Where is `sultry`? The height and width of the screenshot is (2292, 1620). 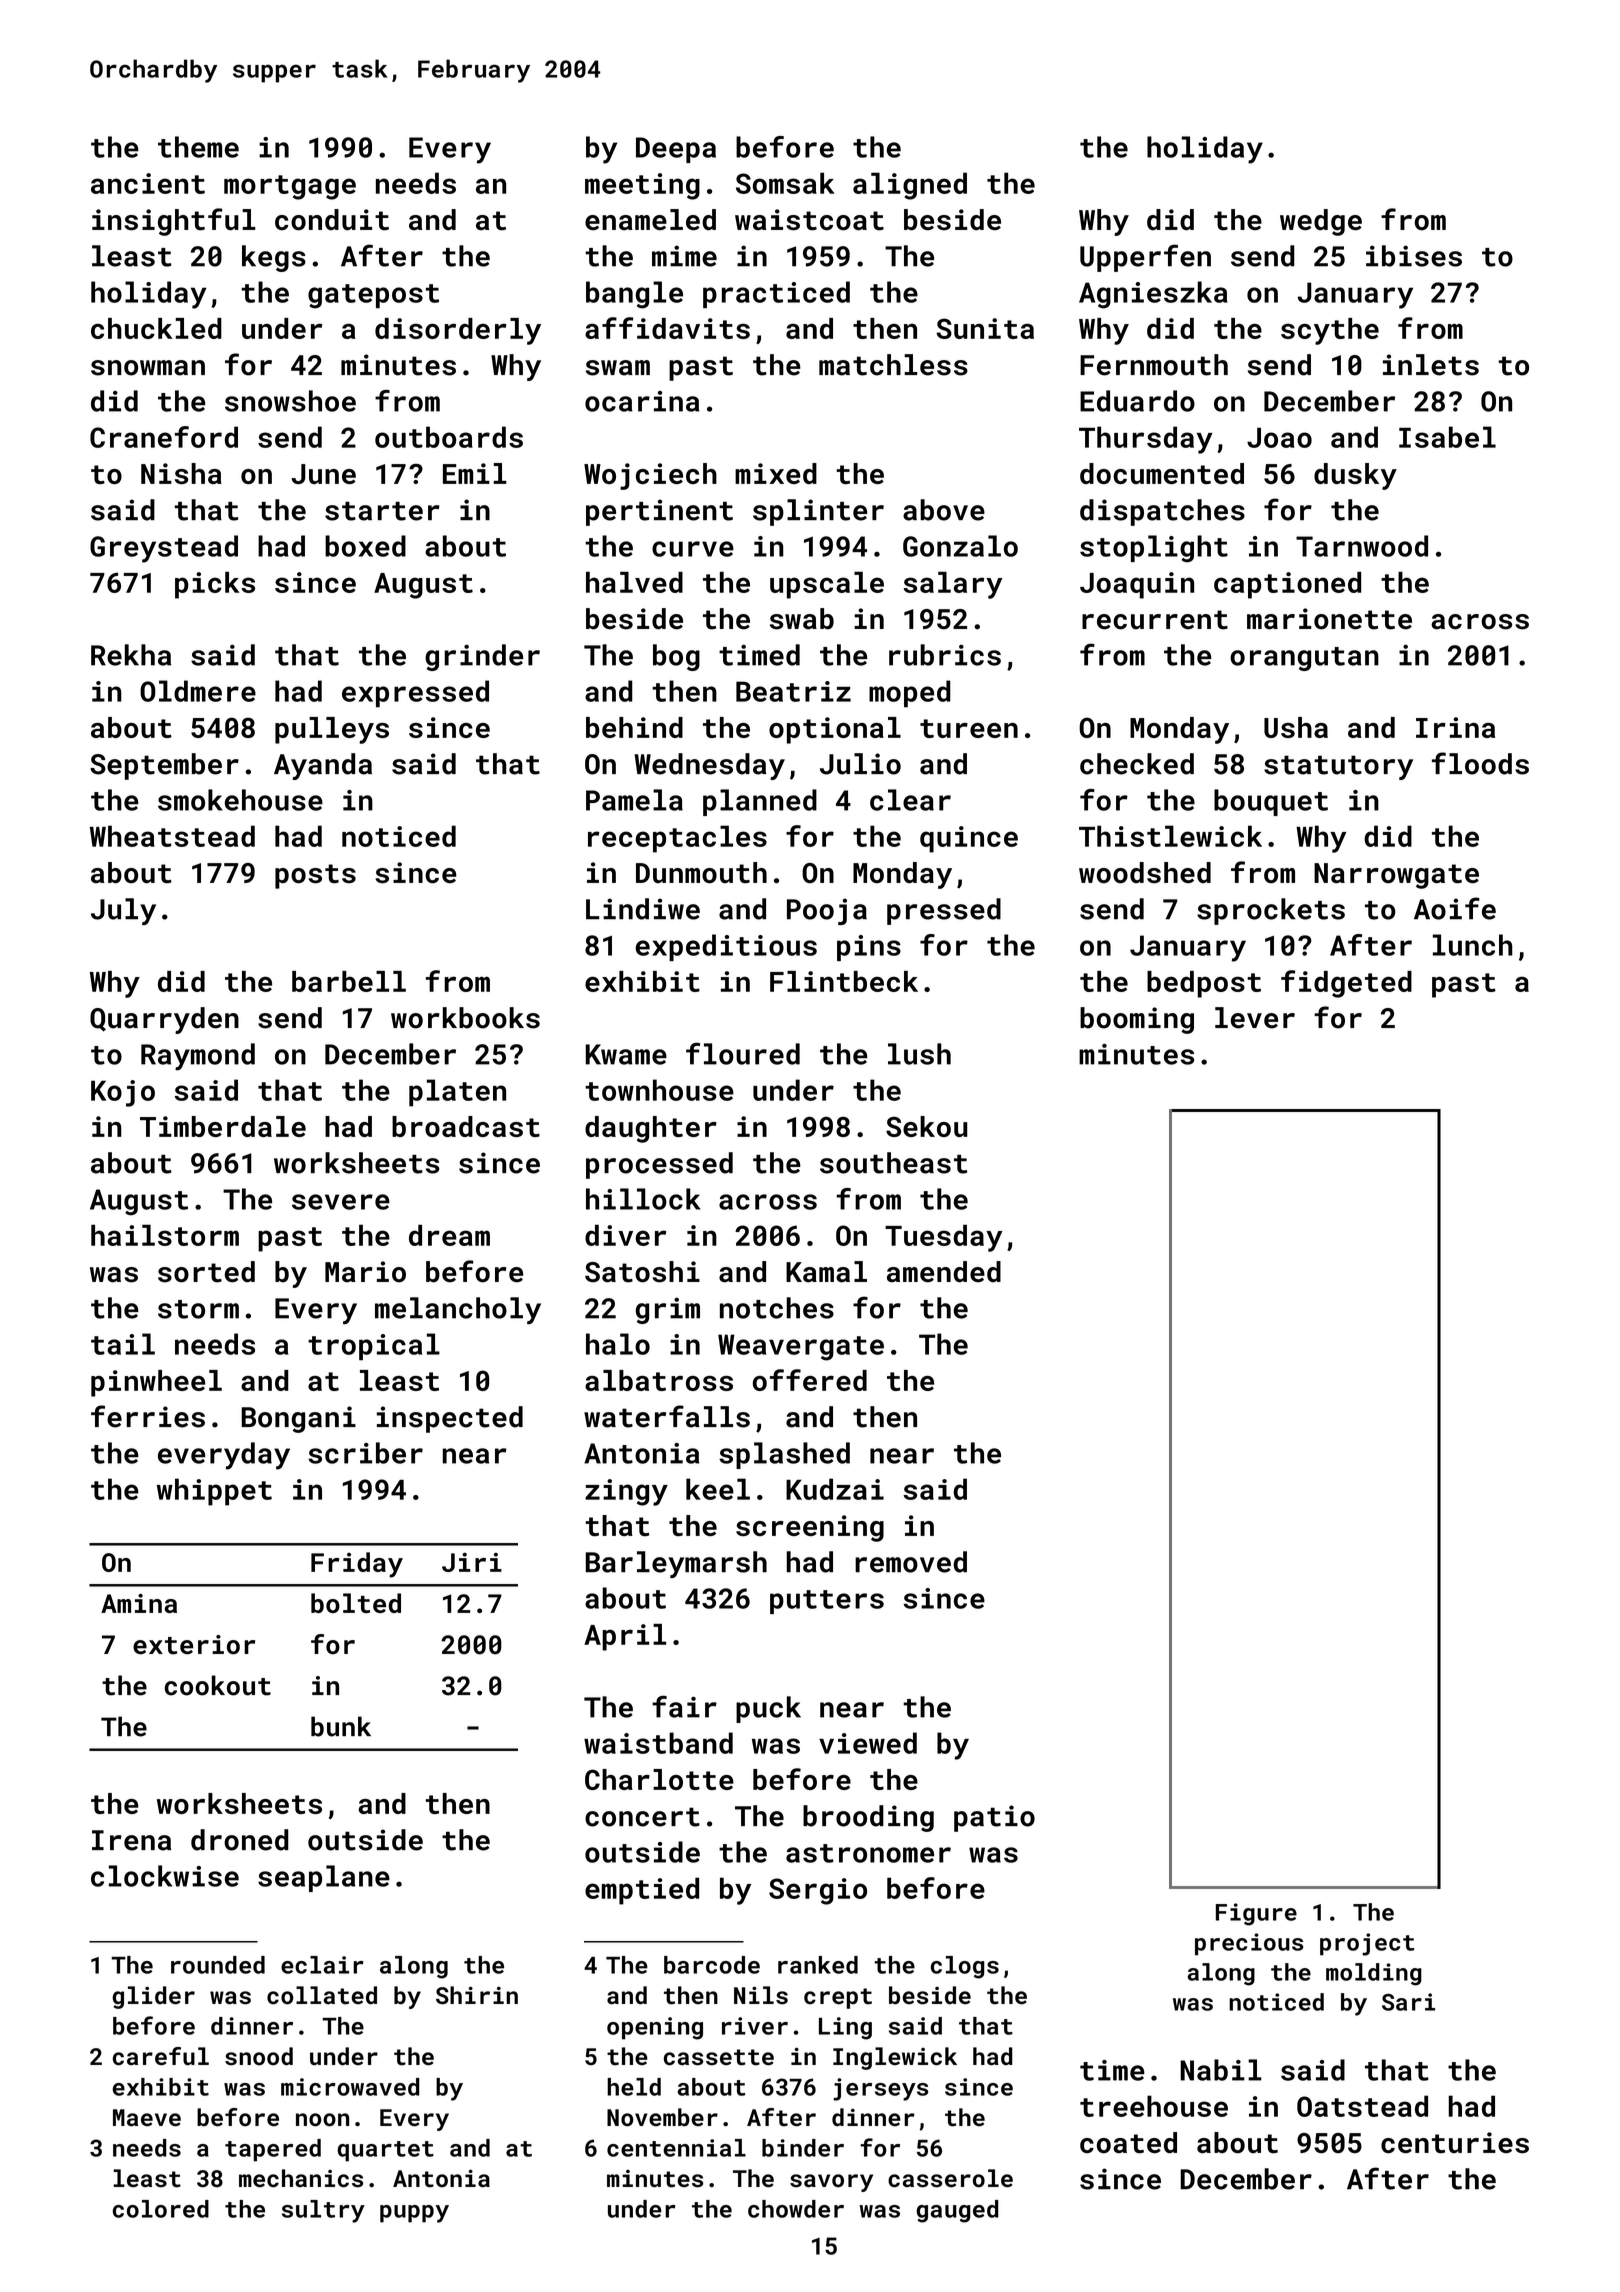 sultry is located at coordinates (323, 2211).
